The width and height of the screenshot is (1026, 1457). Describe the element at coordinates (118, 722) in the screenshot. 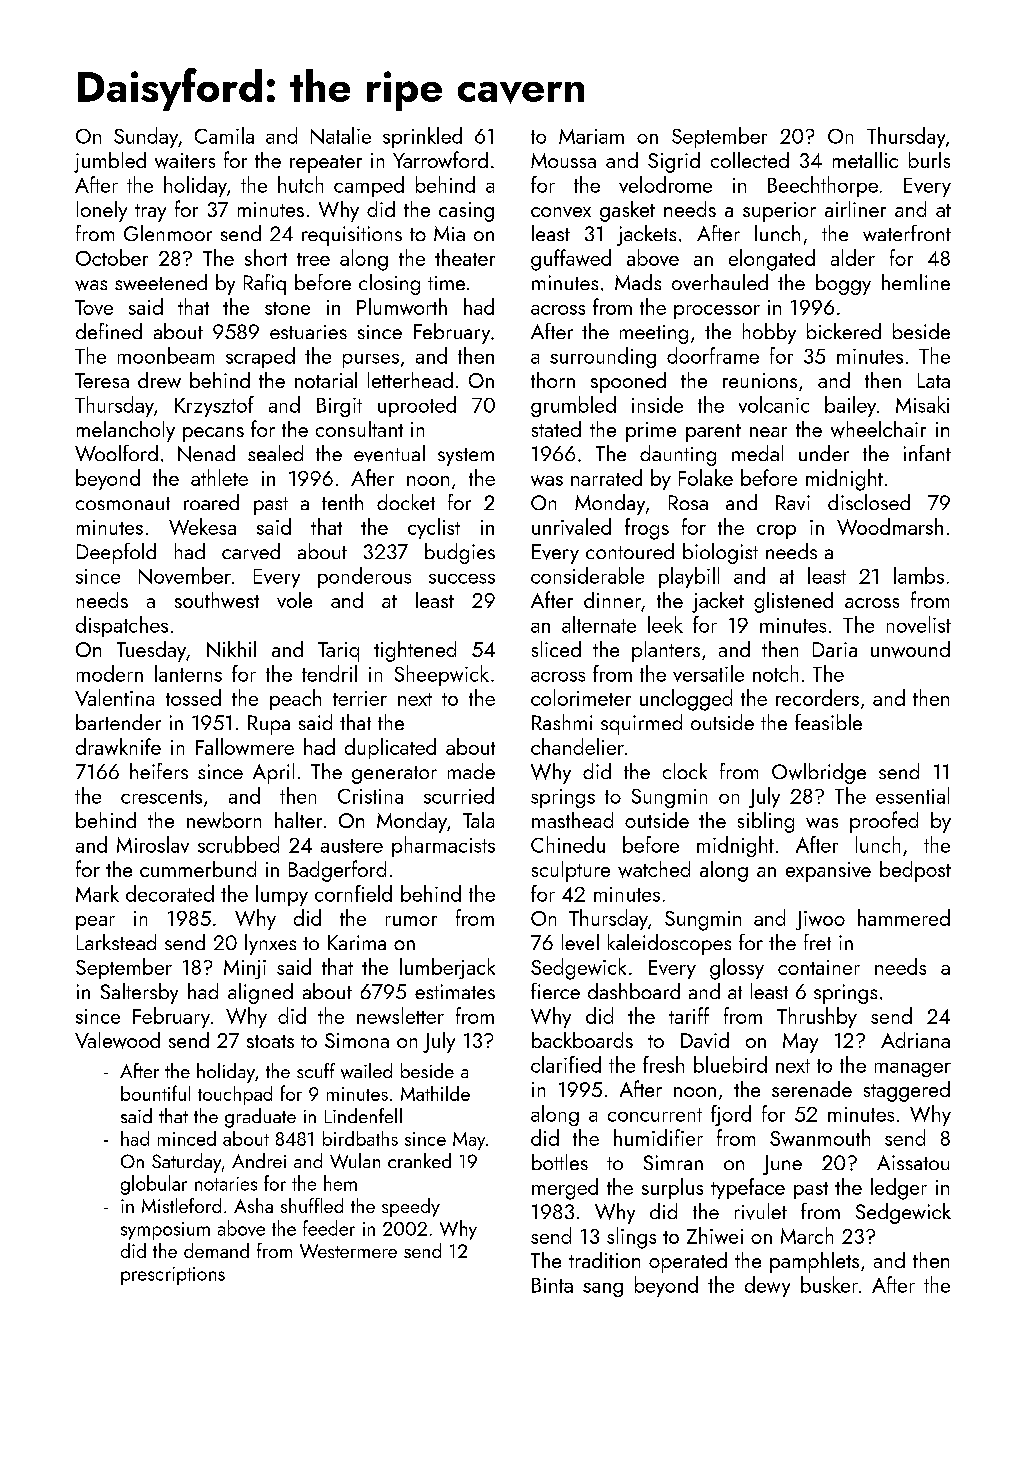

I see `bartender` at that location.
